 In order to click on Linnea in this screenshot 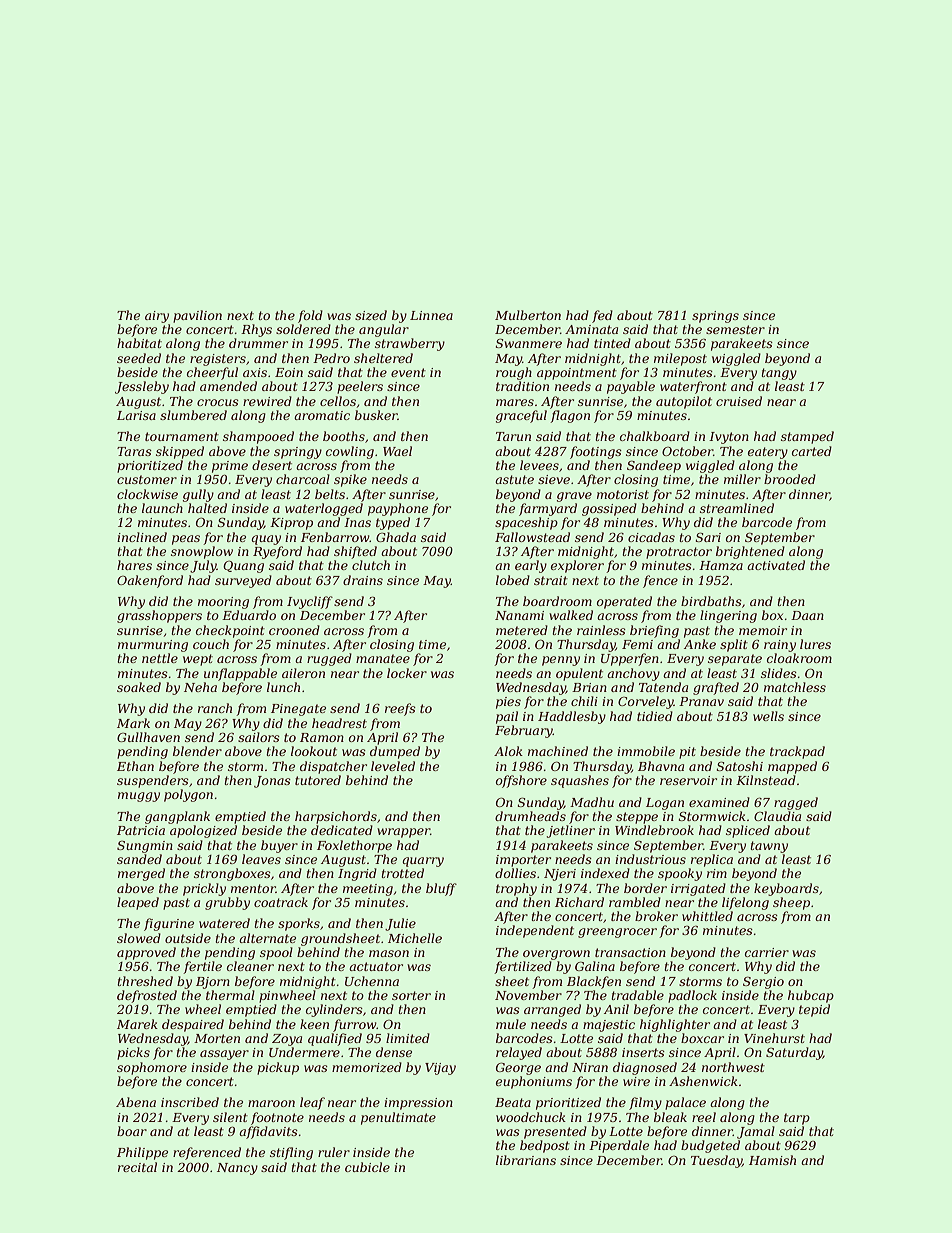, I will do `click(431, 315)`.
